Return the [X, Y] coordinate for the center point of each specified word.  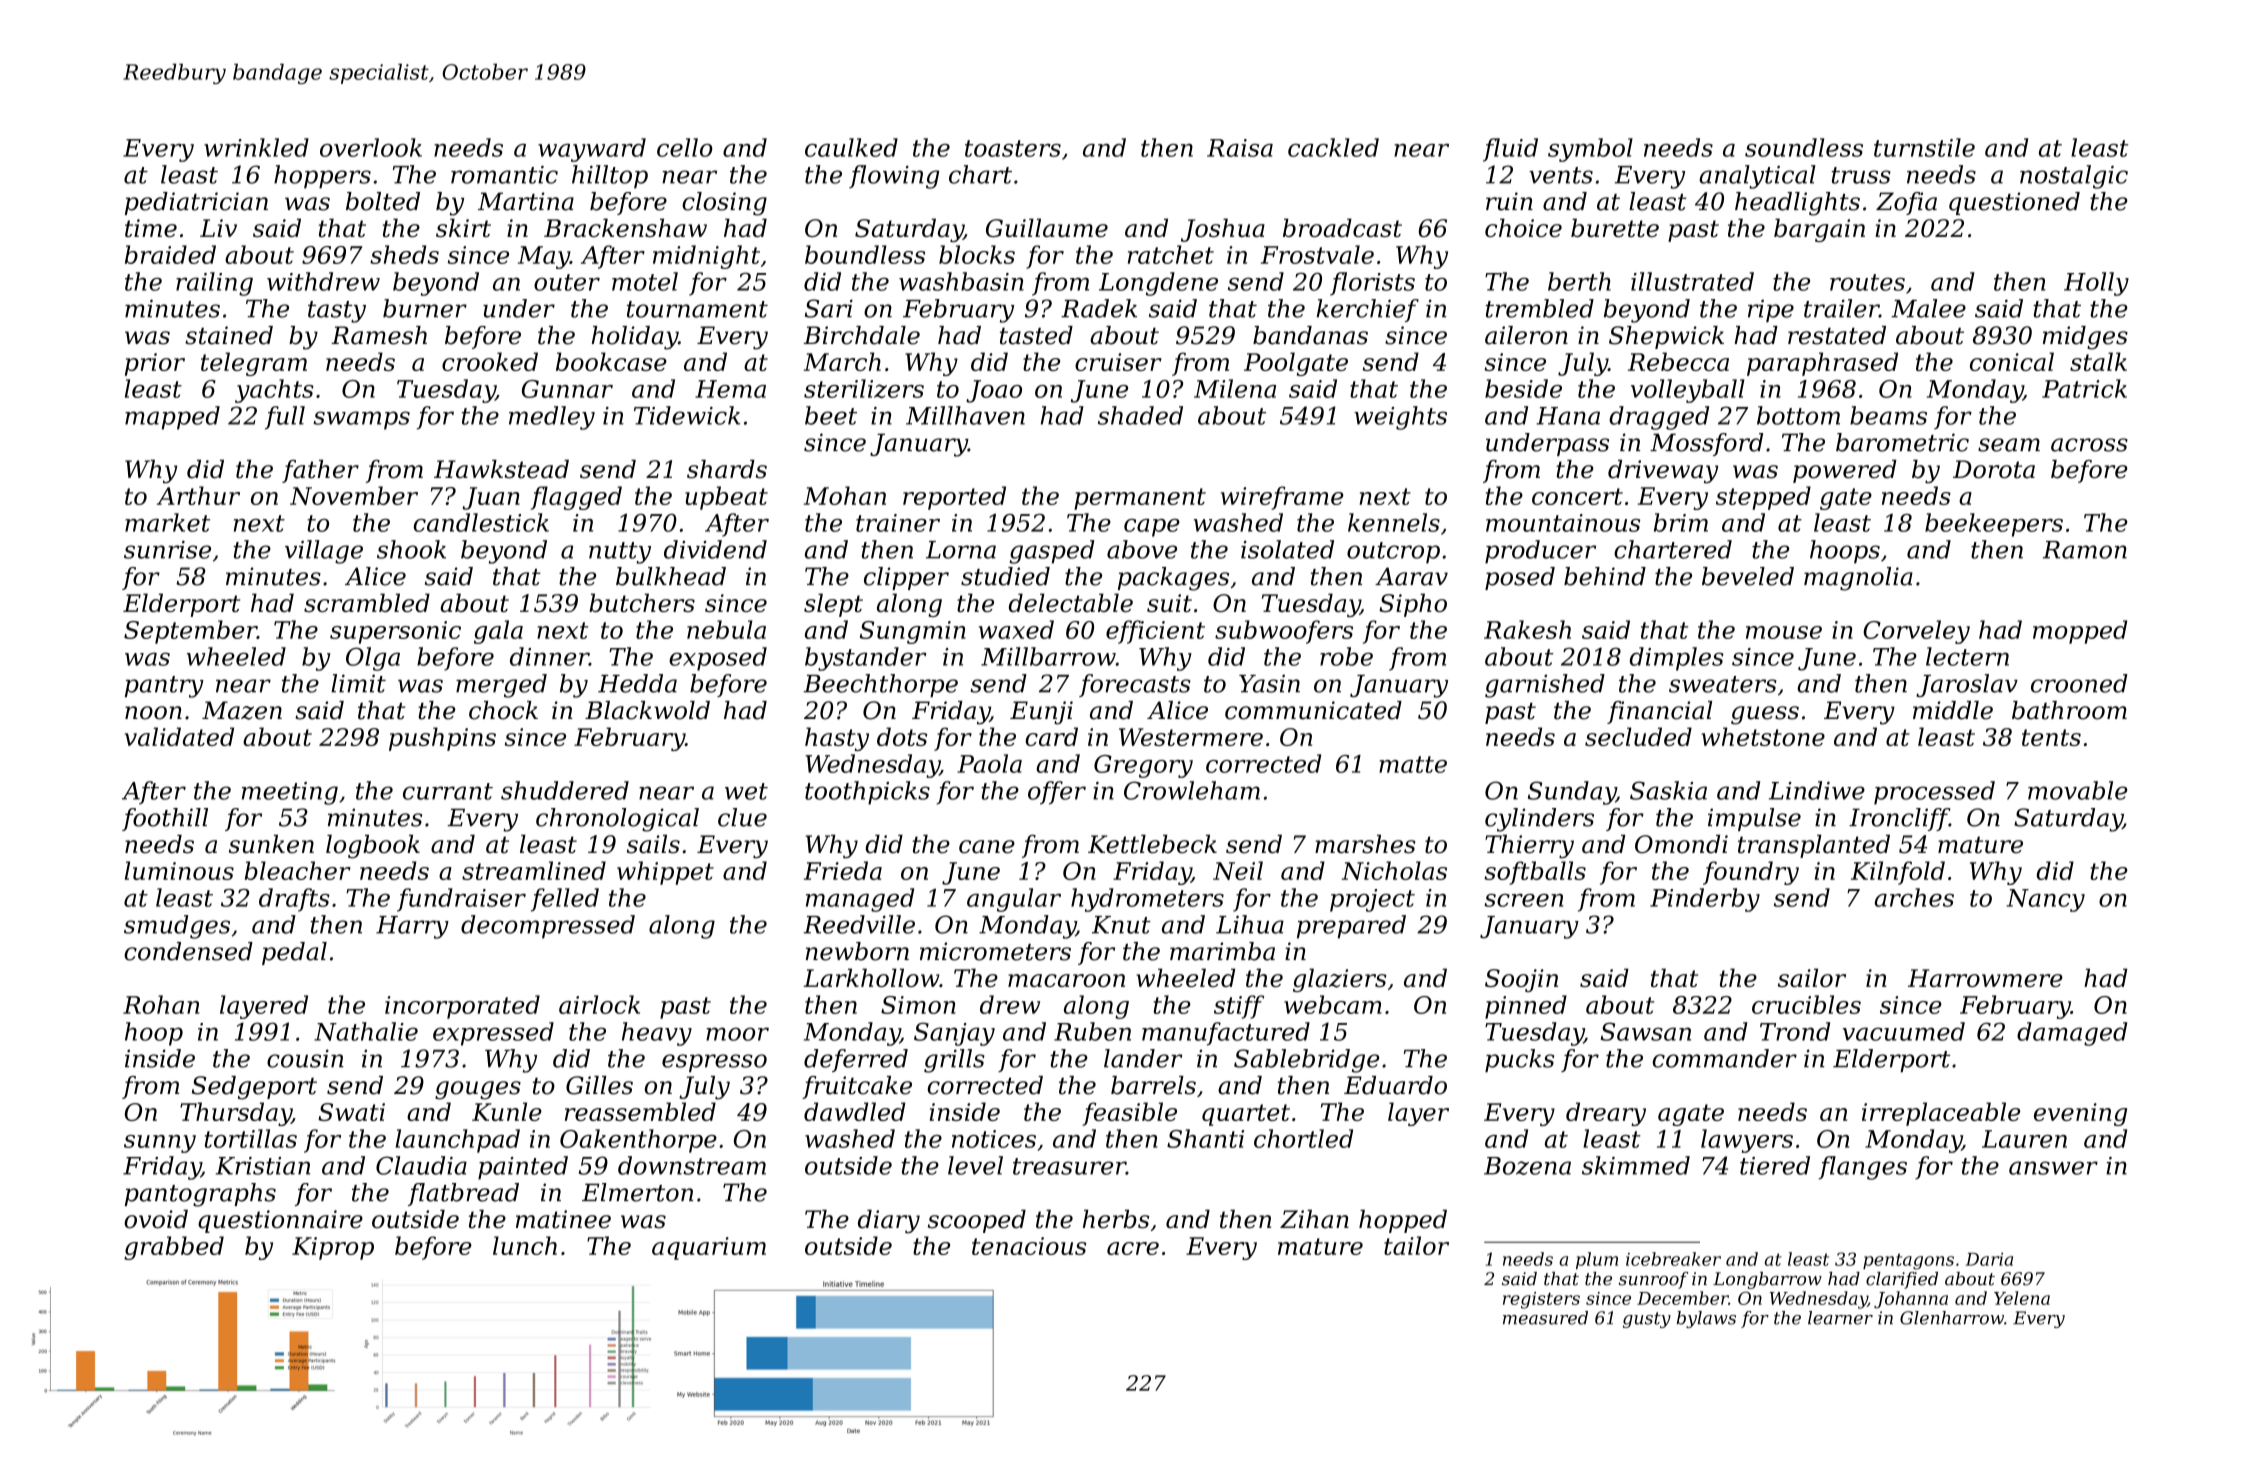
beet [831, 415]
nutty [620, 553]
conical [2012, 361]
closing [724, 204]
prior [155, 364]
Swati [351, 1112]
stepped [1763, 498]
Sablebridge [1306, 1061]
